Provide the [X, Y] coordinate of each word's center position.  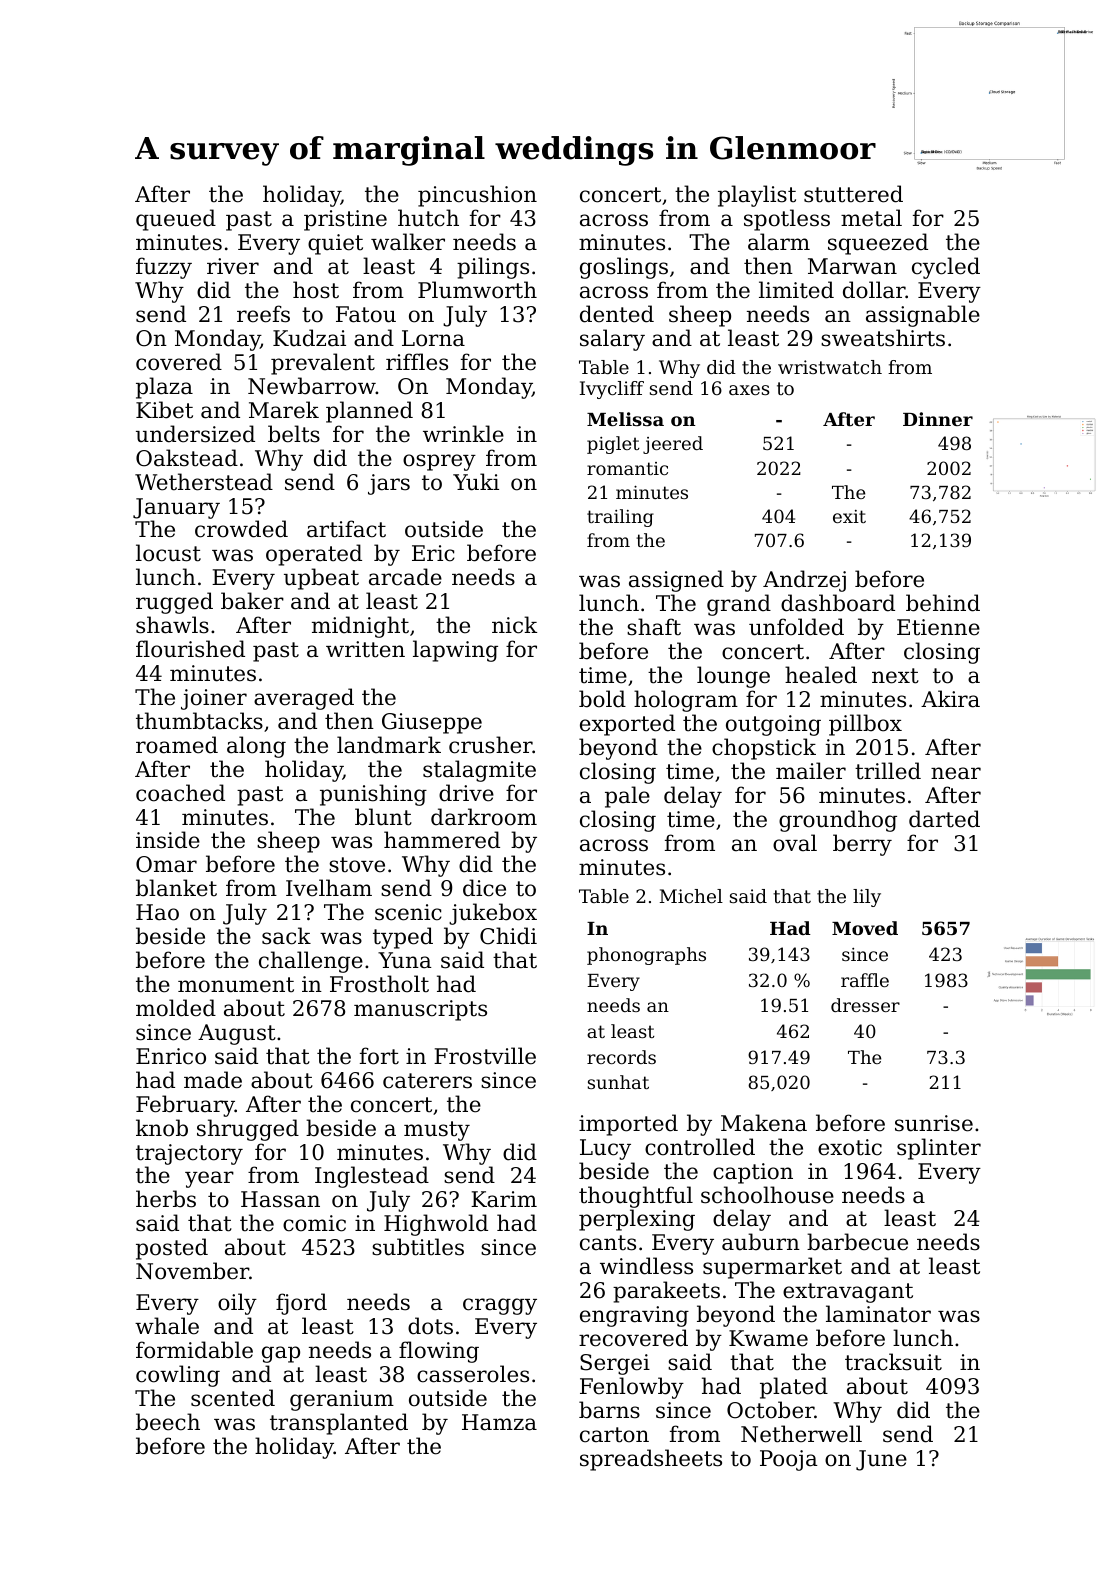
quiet [335, 244]
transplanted [339, 1424]
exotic [850, 1147]
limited [796, 290]
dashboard [838, 603]
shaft [654, 627]
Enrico [171, 1056]
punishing [373, 795]
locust [168, 553]
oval [795, 843]
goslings [624, 268]
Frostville [485, 1056]
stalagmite [479, 771]
